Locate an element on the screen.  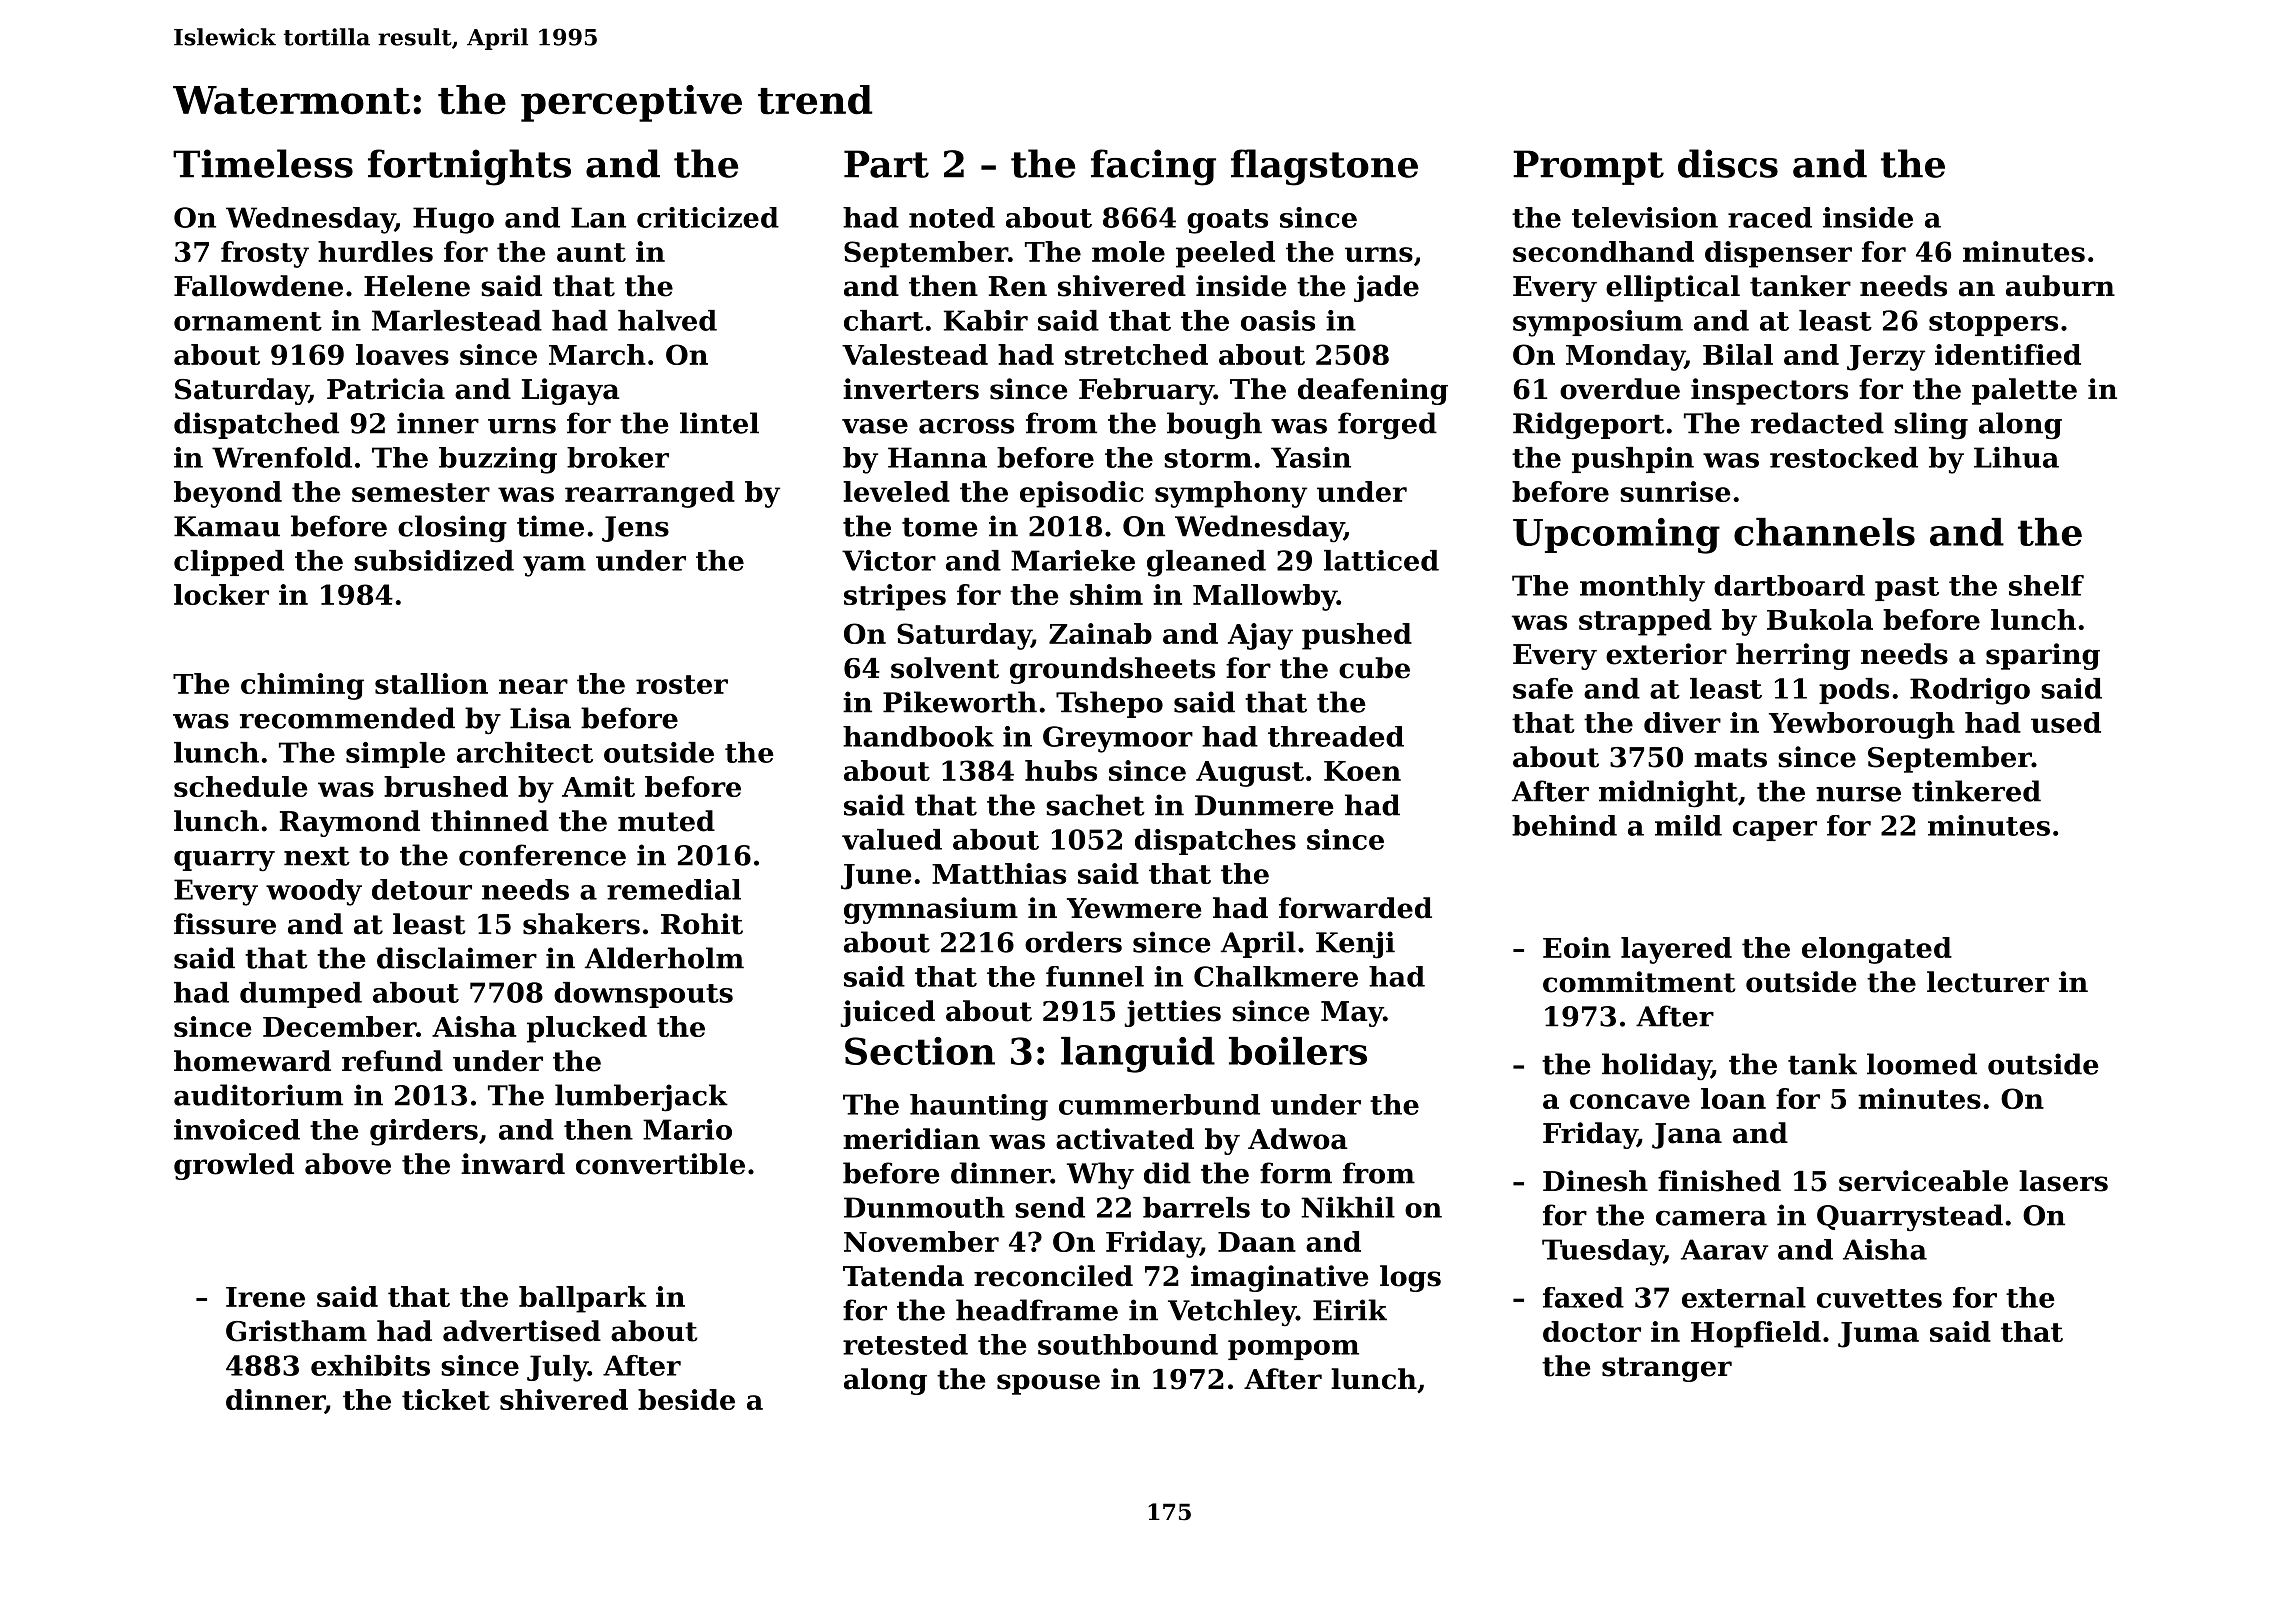
Gristham is located at coordinates (296, 1331).
